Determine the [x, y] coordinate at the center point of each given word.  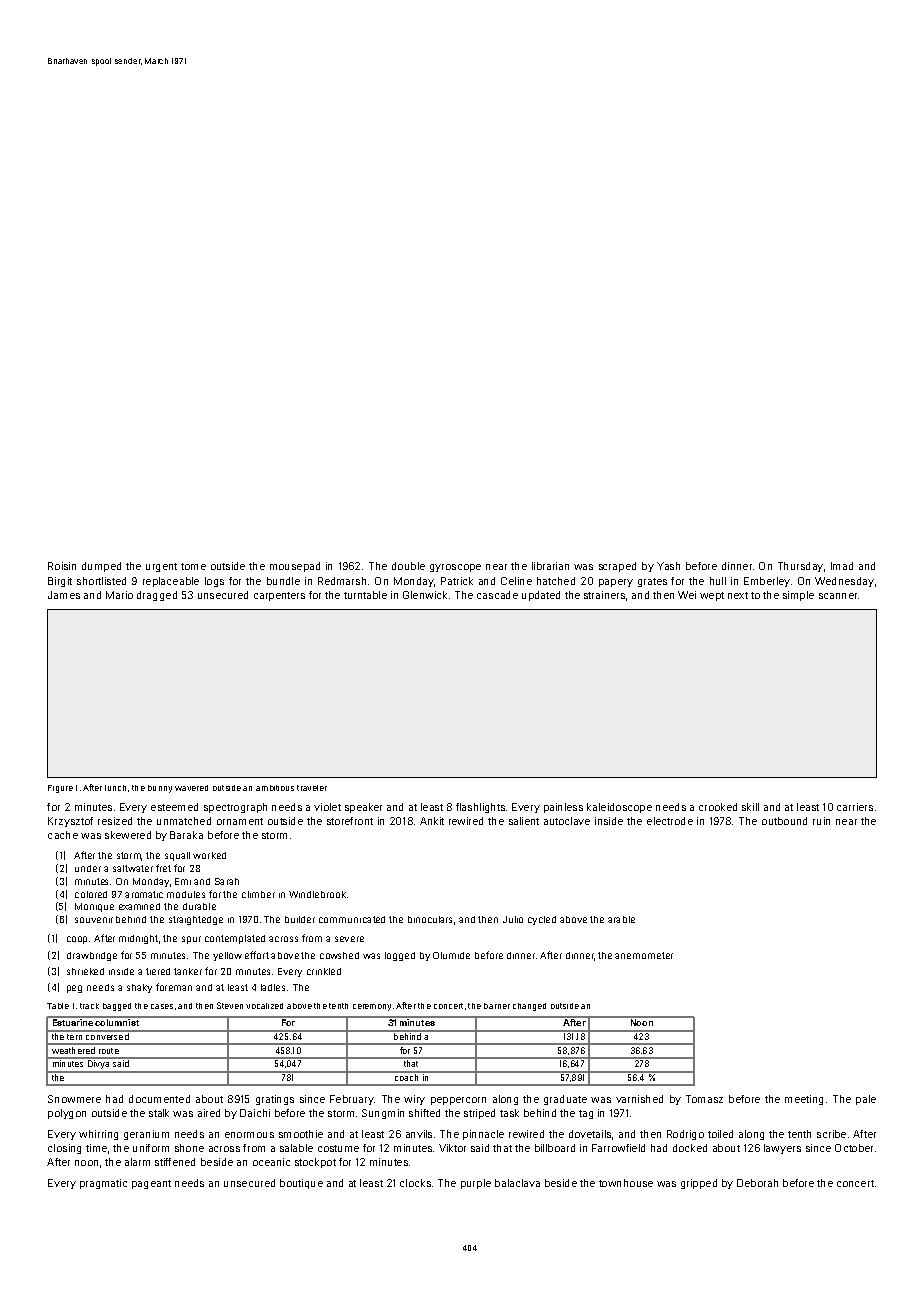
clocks [415, 1183]
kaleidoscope [619, 808]
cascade [497, 595]
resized [115, 821]
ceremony [372, 1007]
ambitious [275, 788]
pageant [151, 1184]
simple [798, 596]
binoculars [430, 919]
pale [866, 1100]
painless [563, 808]
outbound [784, 821]
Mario [119, 595]
